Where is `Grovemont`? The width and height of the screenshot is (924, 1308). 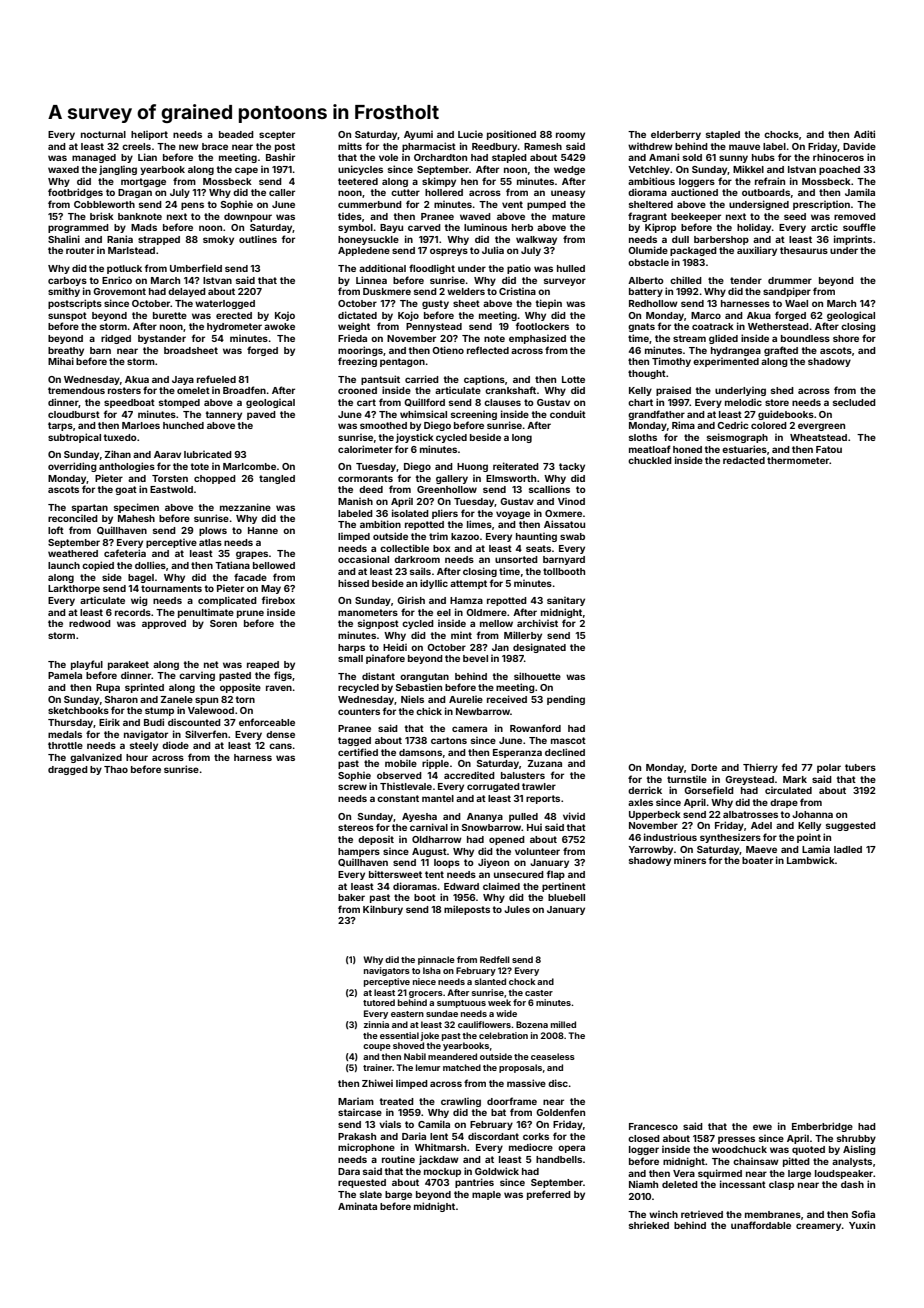 Grovemont is located at coordinates (119, 291).
